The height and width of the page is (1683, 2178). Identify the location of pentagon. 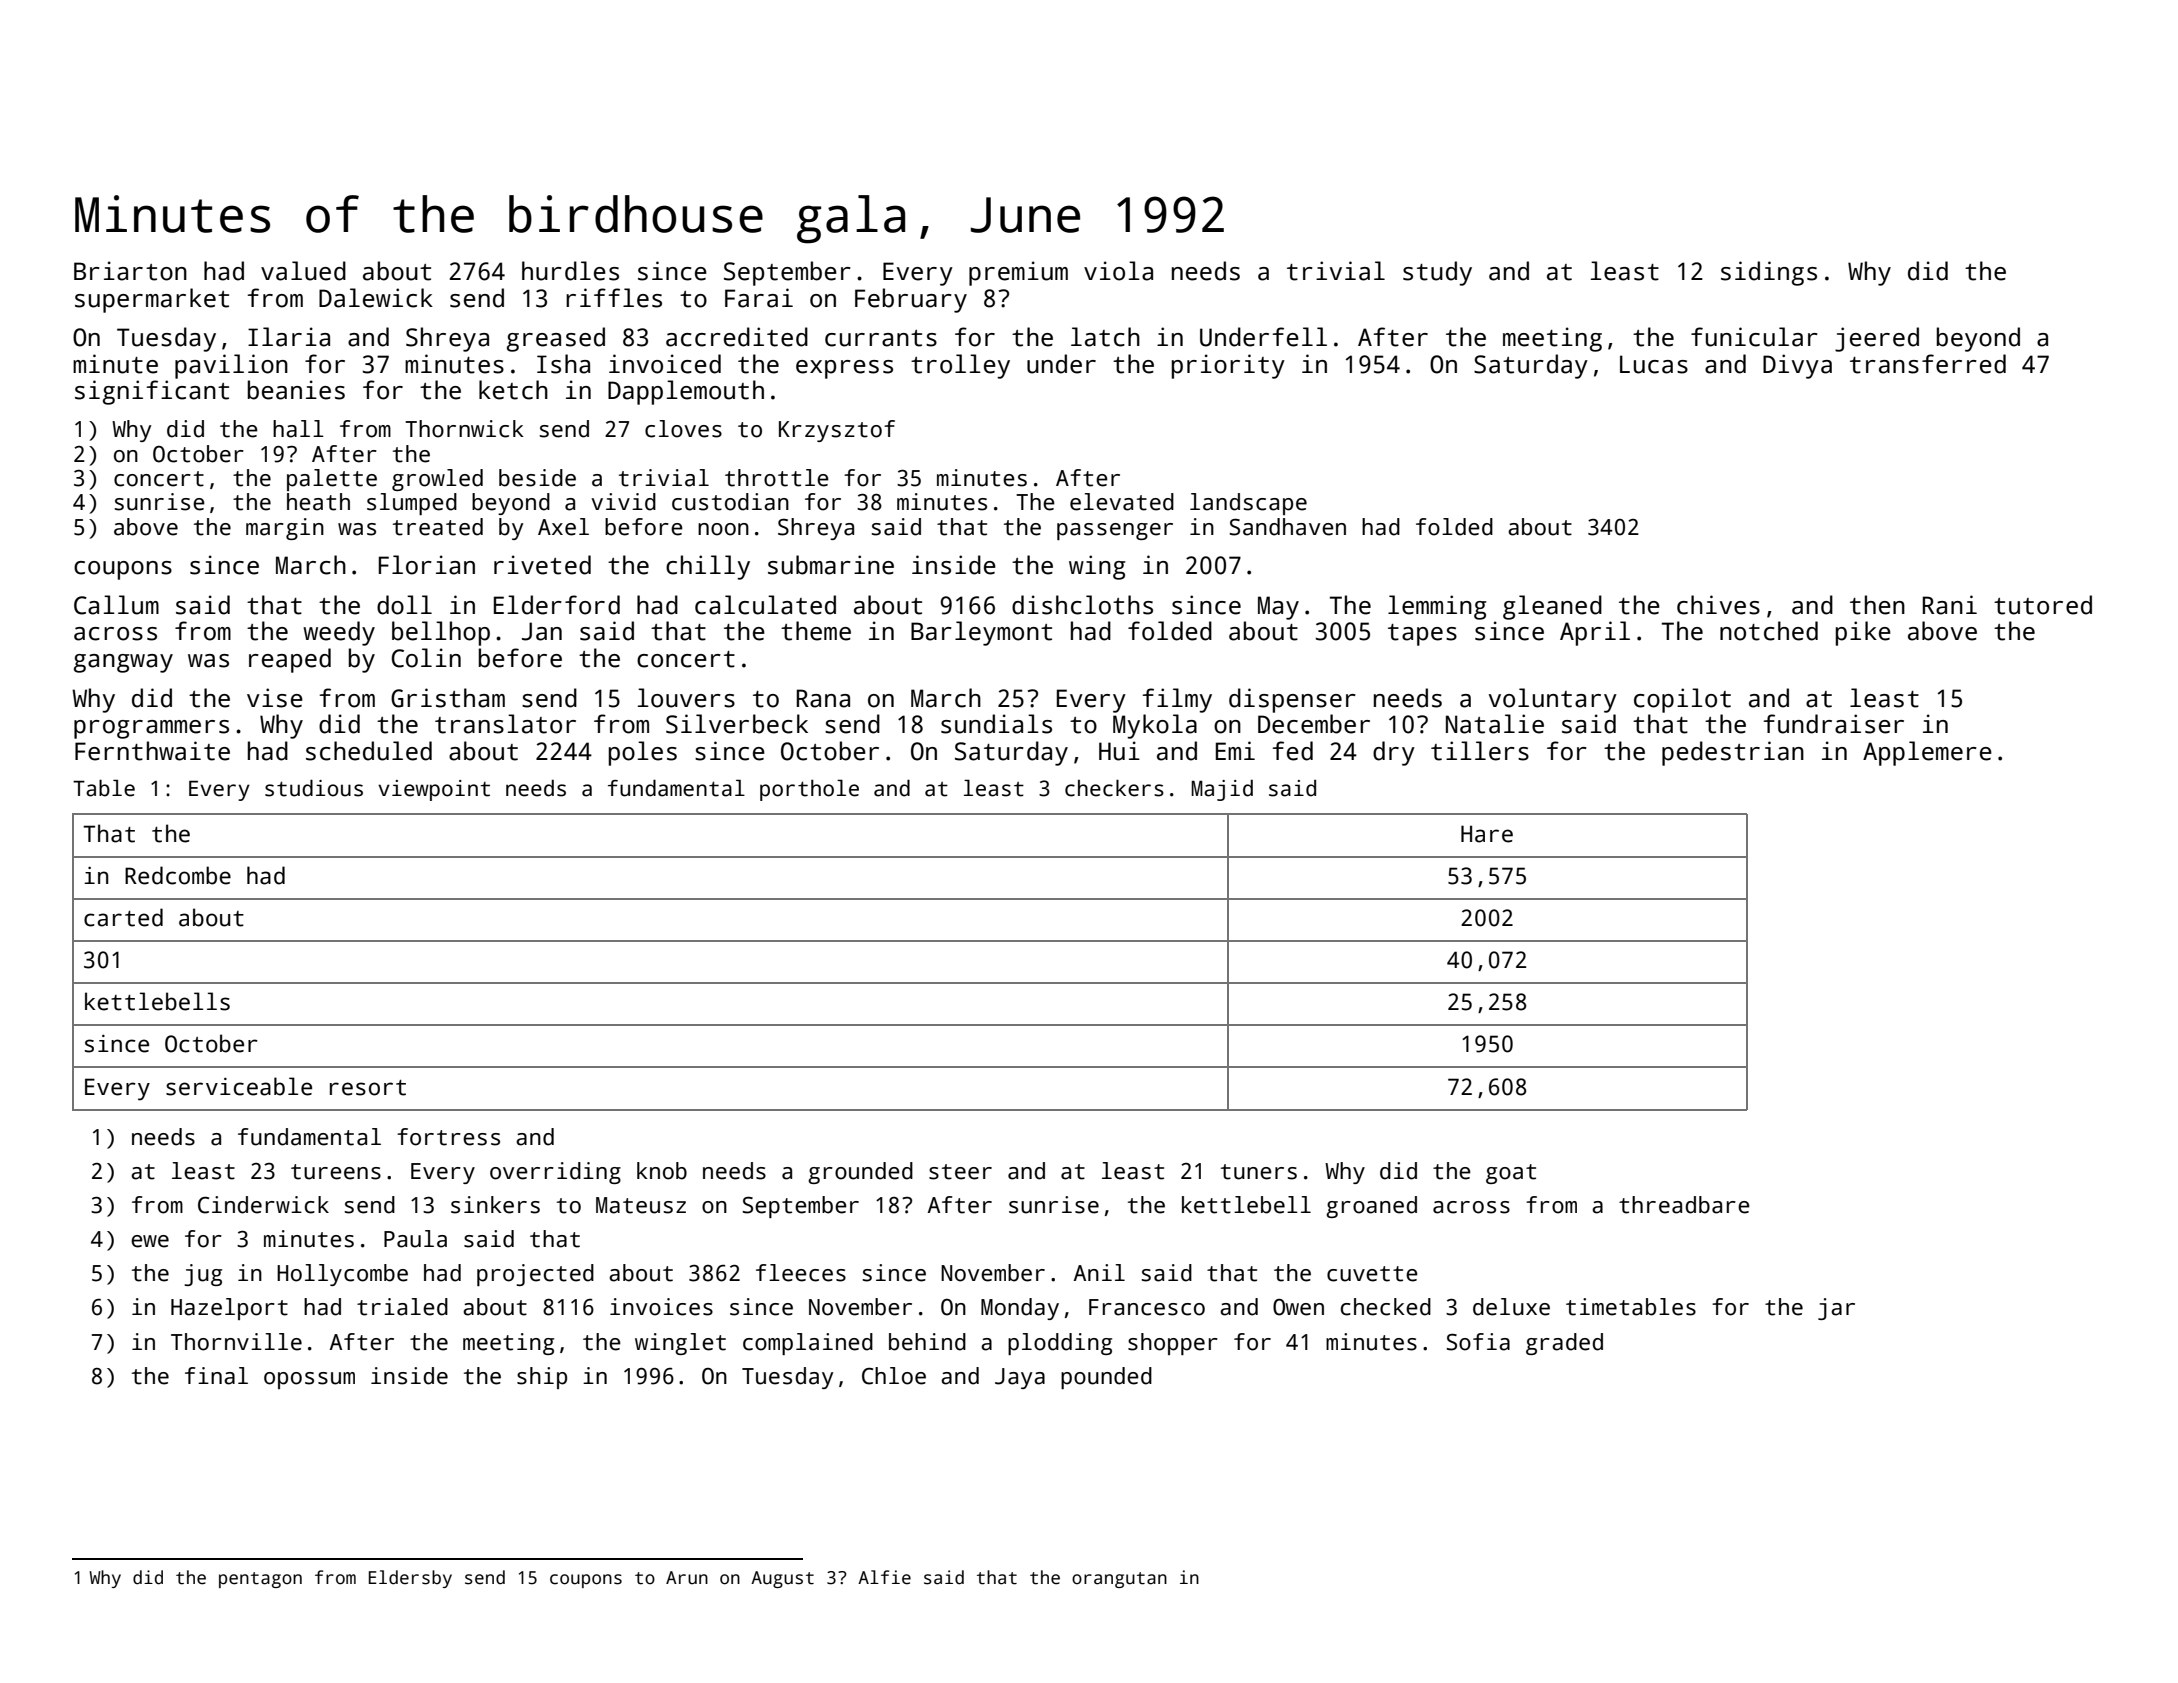
(260, 1580).
